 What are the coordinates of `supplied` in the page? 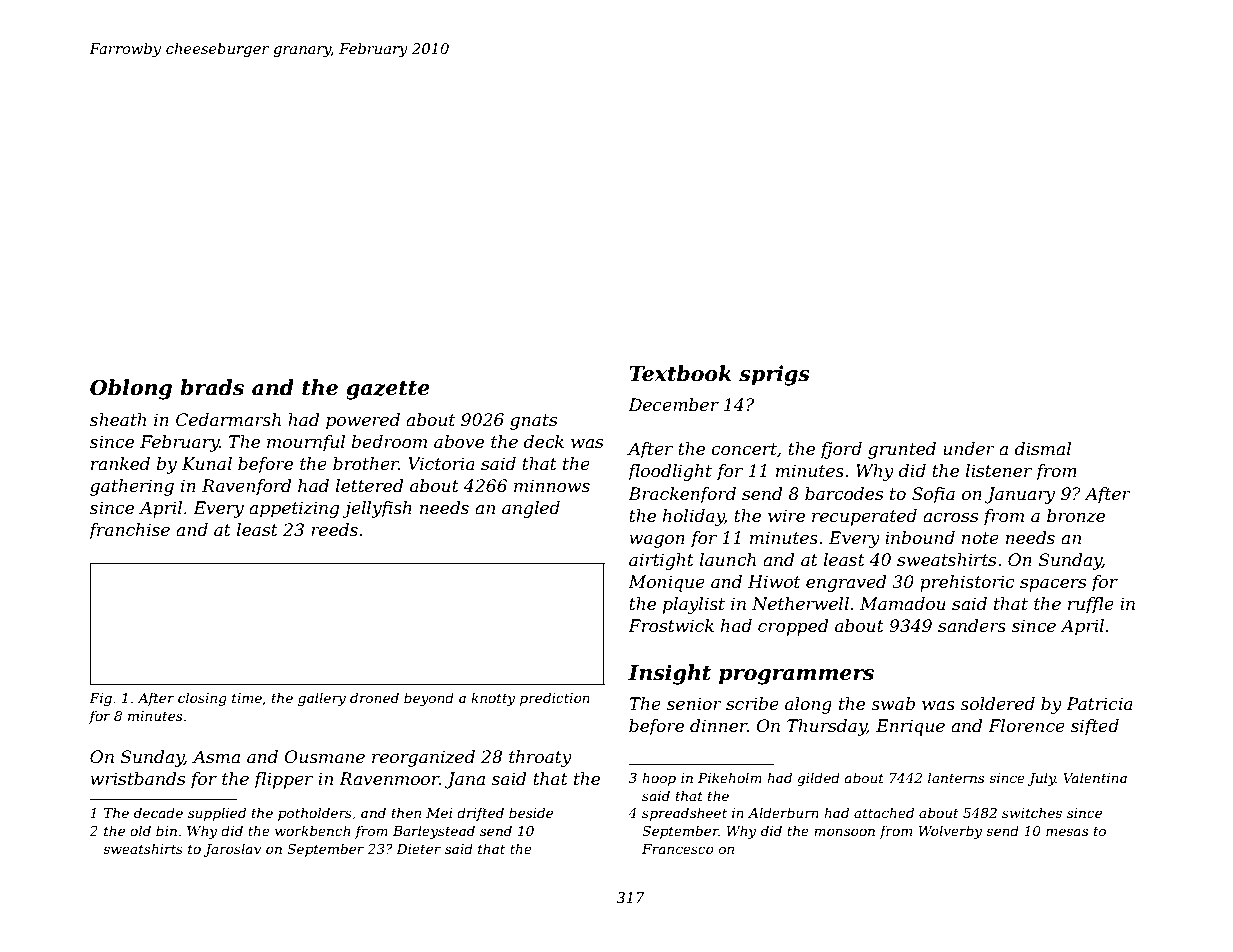 It's located at (217, 814).
